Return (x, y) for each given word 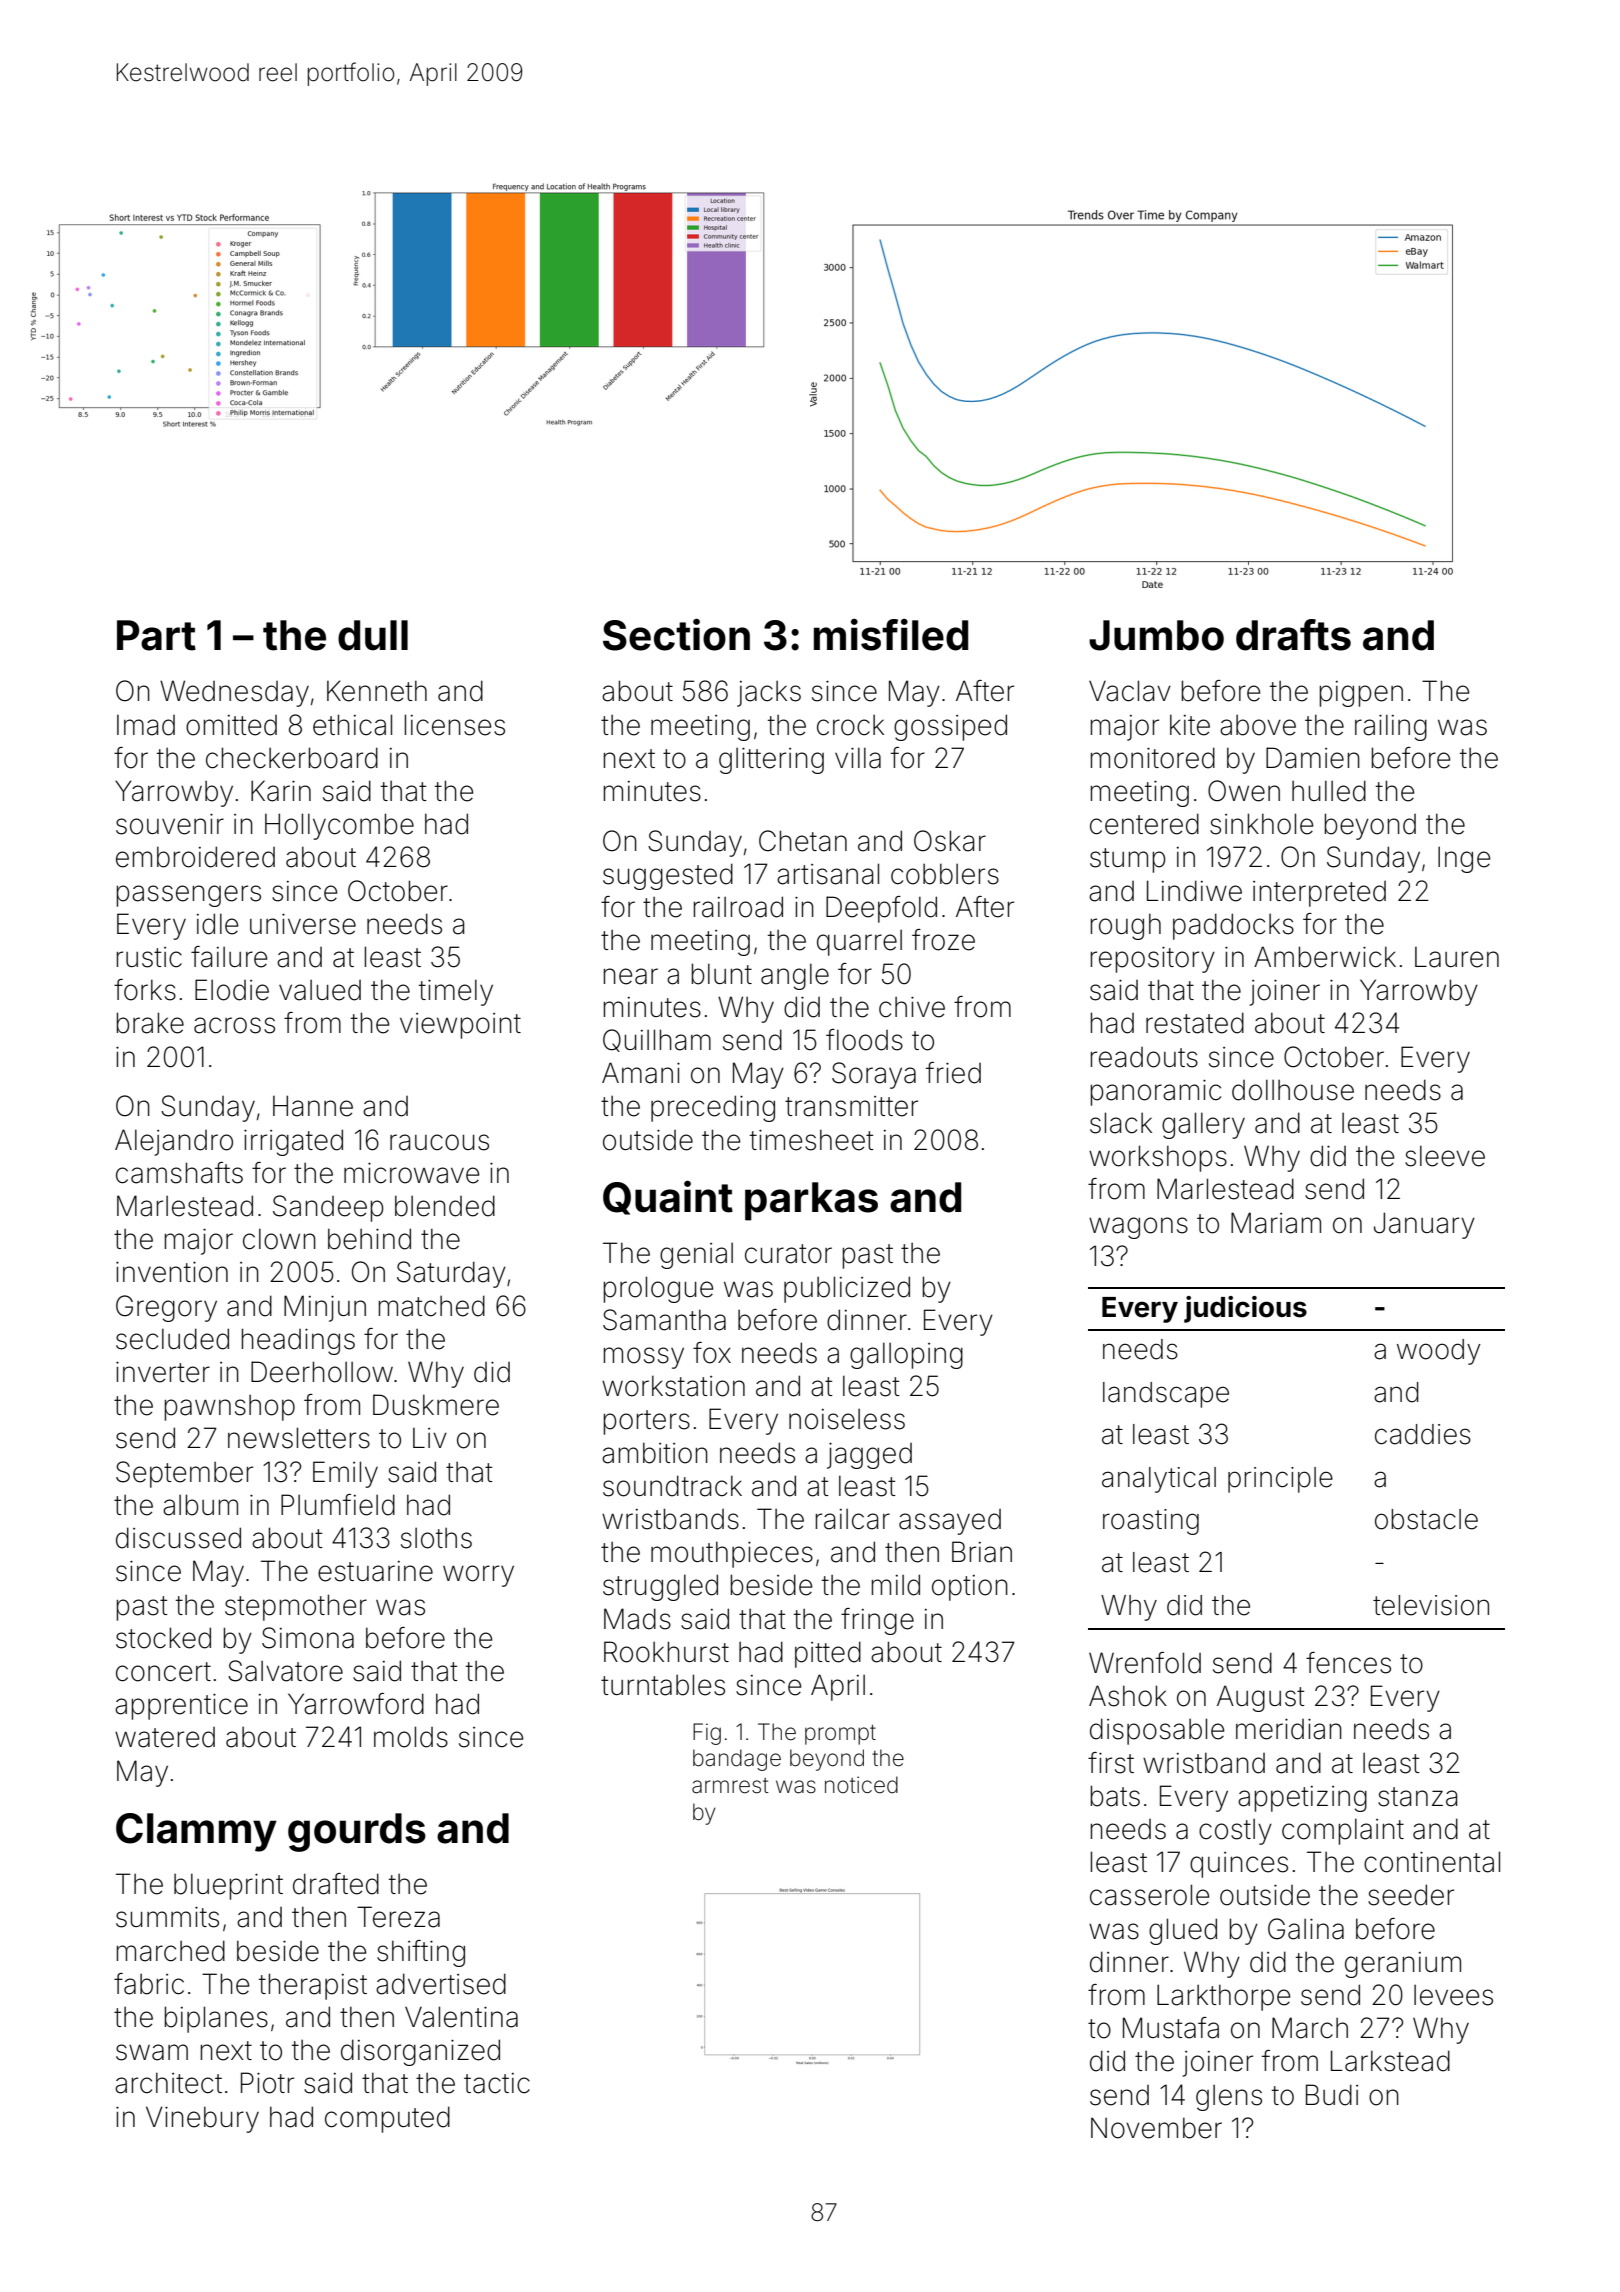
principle (1280, 1480)
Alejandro (174, 1142)
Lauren (1457, 957)
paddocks (1233, 926)
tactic (497, 2083)
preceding (713, 1108)
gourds (357, 1832)
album (200, 1505)
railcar (852, 1519)
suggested (668, 876)
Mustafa (1171, 2028)
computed (387, 2119)
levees (1453, 1995)
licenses (454, 725)
